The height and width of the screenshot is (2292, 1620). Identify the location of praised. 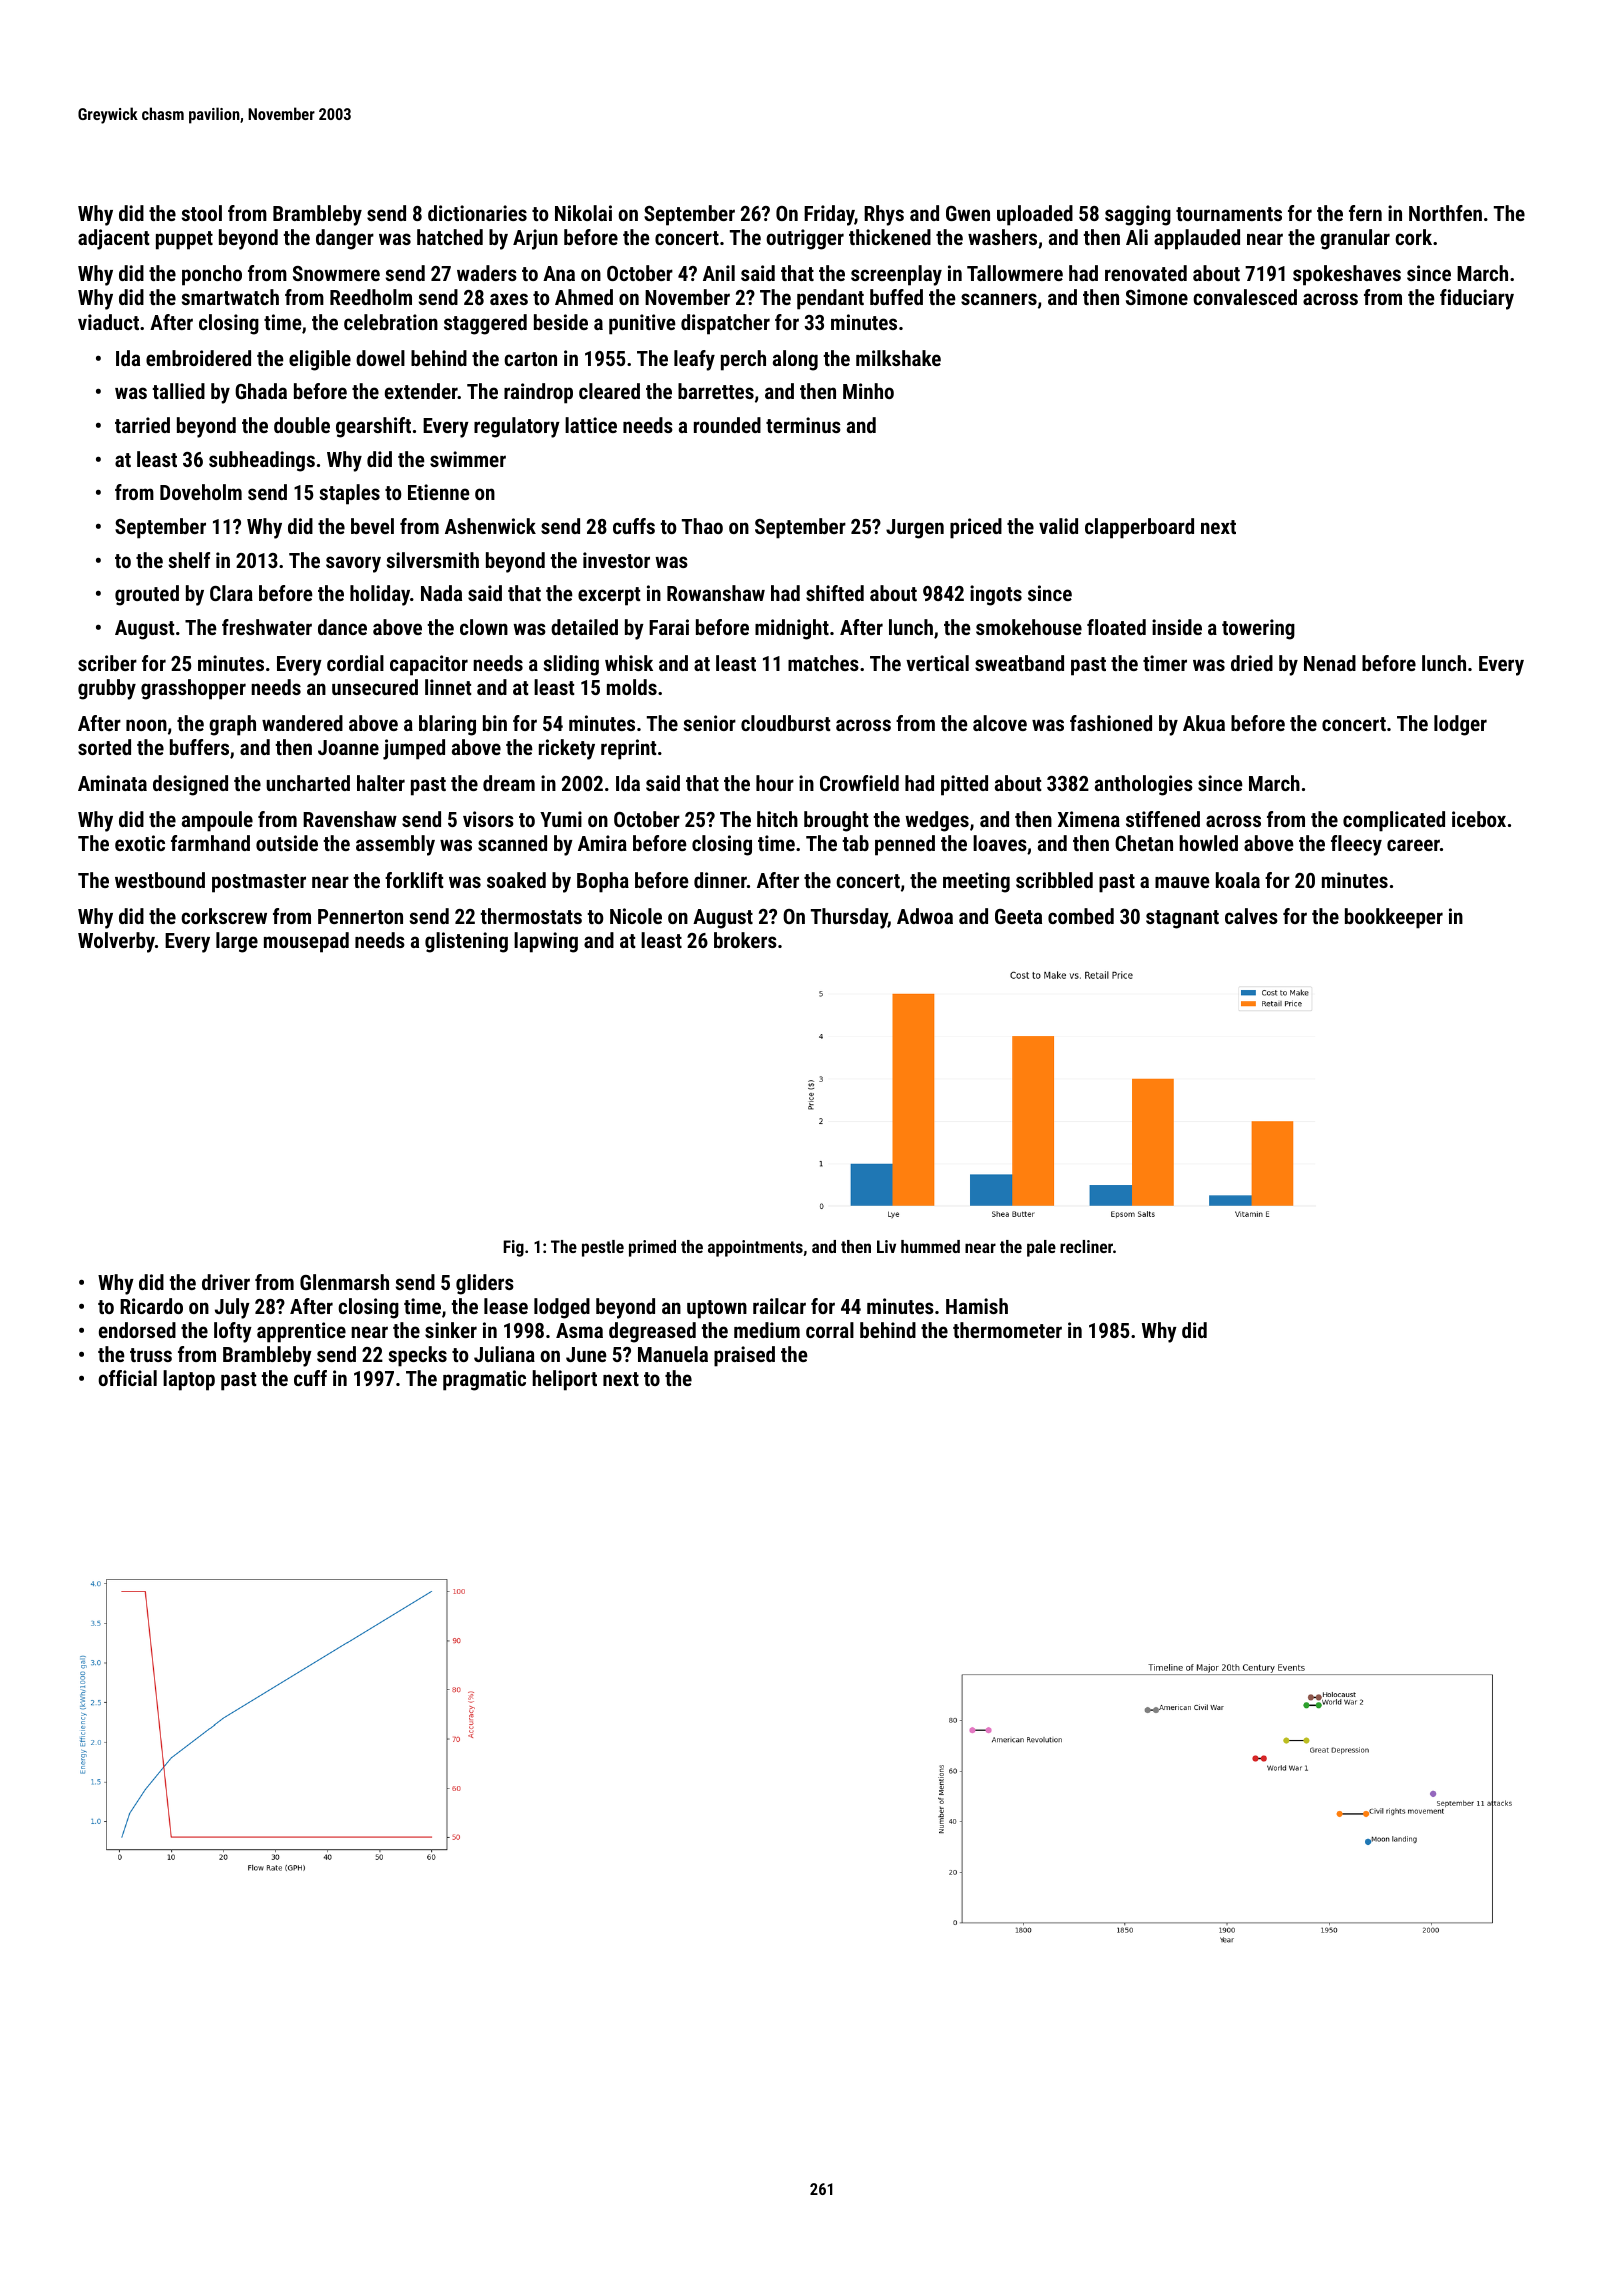
(744, 1356).
